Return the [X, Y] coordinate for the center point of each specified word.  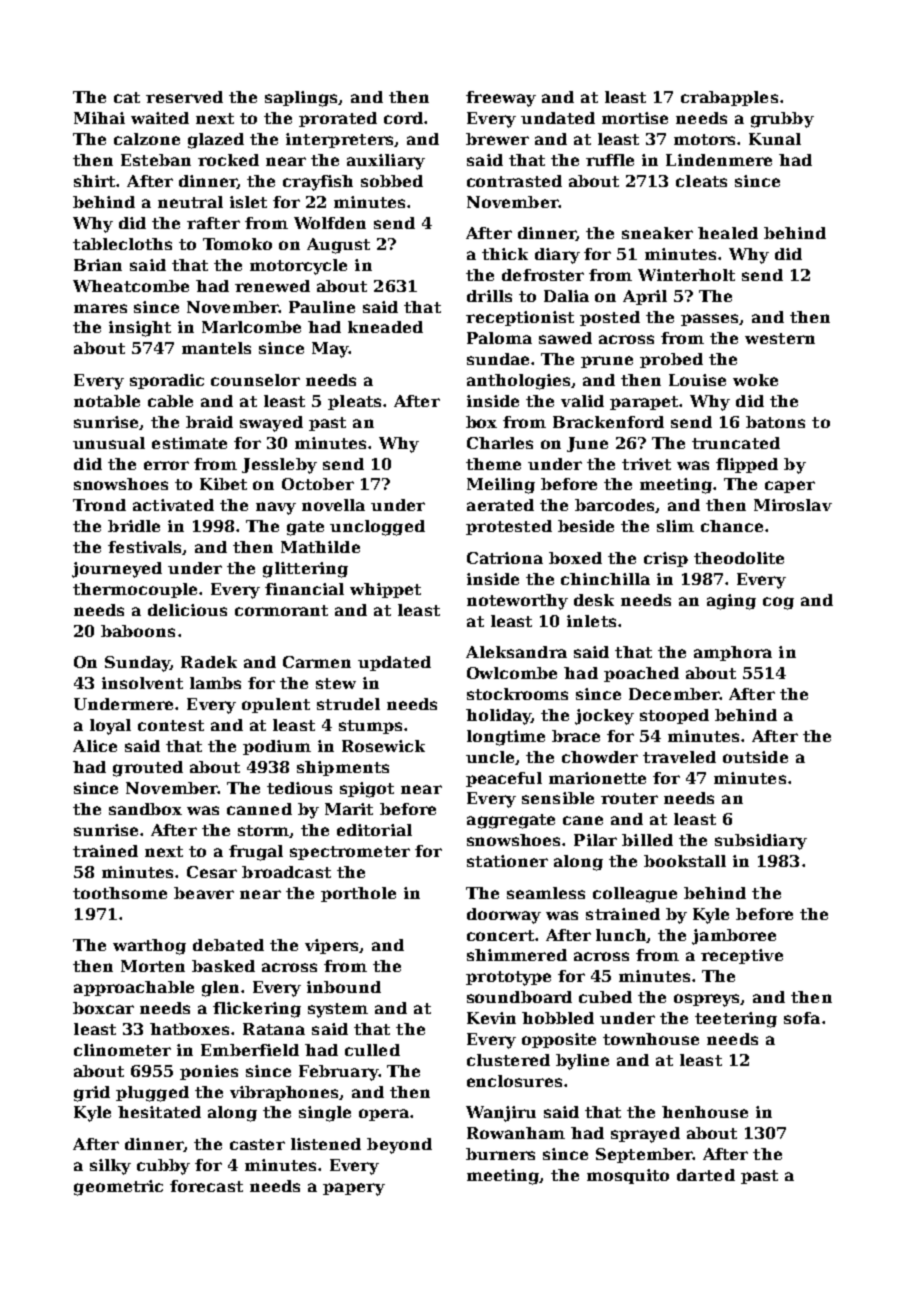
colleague [635, 895]
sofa [802, 1018]
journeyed [117, 570]
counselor [255, 380]
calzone [147, 139]
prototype [508, 978]
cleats [701, 181]
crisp [666, 559]
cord [403, 118]
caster [257, 1144]
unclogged [377, 528]
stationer [507, 861]
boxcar [103, 1008]
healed [728, 233]
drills [489, 296]
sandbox [145, 809]
